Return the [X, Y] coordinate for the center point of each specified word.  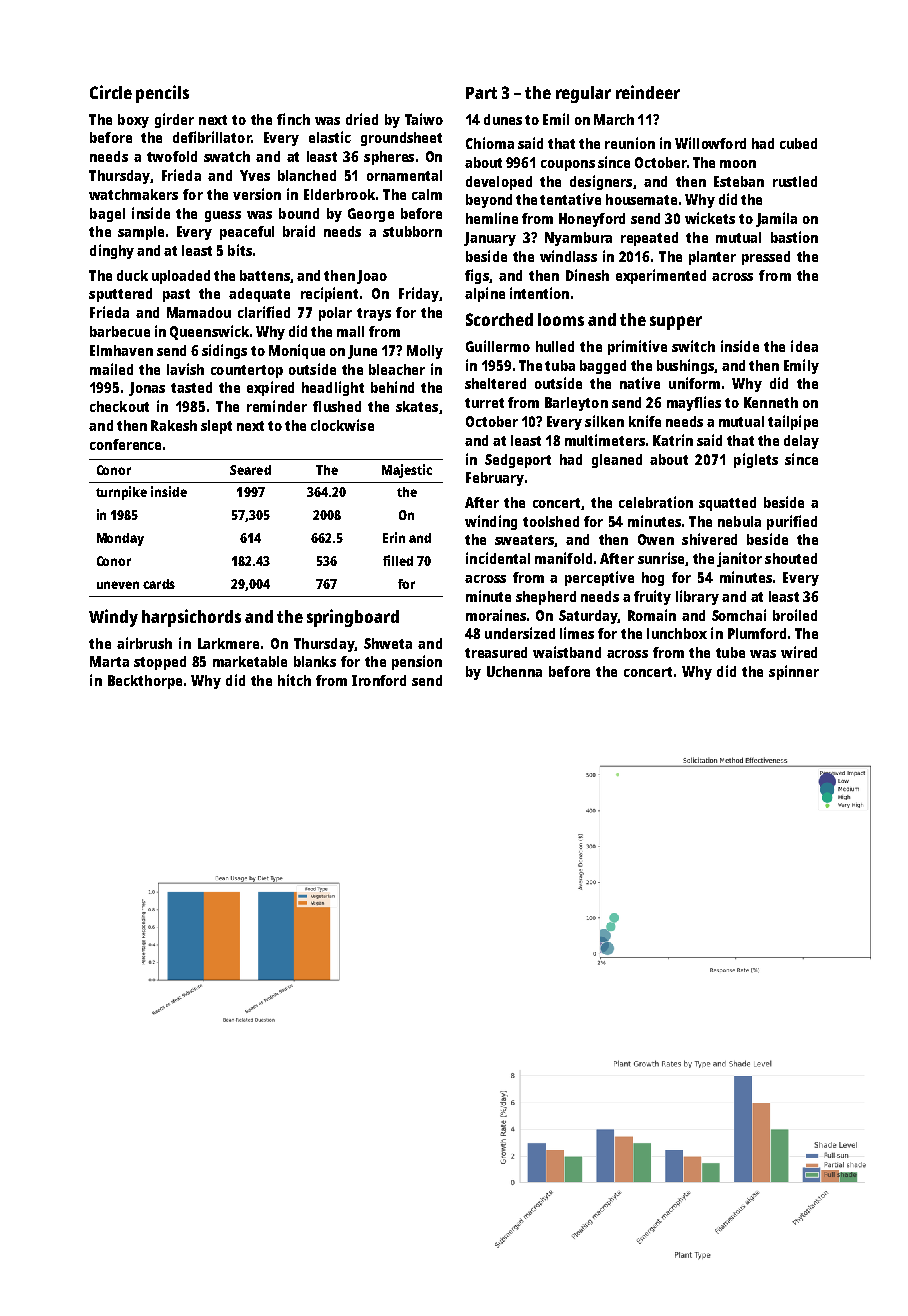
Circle [111, 92]
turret [484, 403]
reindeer [648, 92]
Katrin [673, 440]
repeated [649, 239]
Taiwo [424, 119]
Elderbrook [339, 194]
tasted [191, 387]
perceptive [599, 578]
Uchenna [514, 671]
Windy [113, 618]
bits [240, 250]
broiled [795, 615]
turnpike [121, 493]
